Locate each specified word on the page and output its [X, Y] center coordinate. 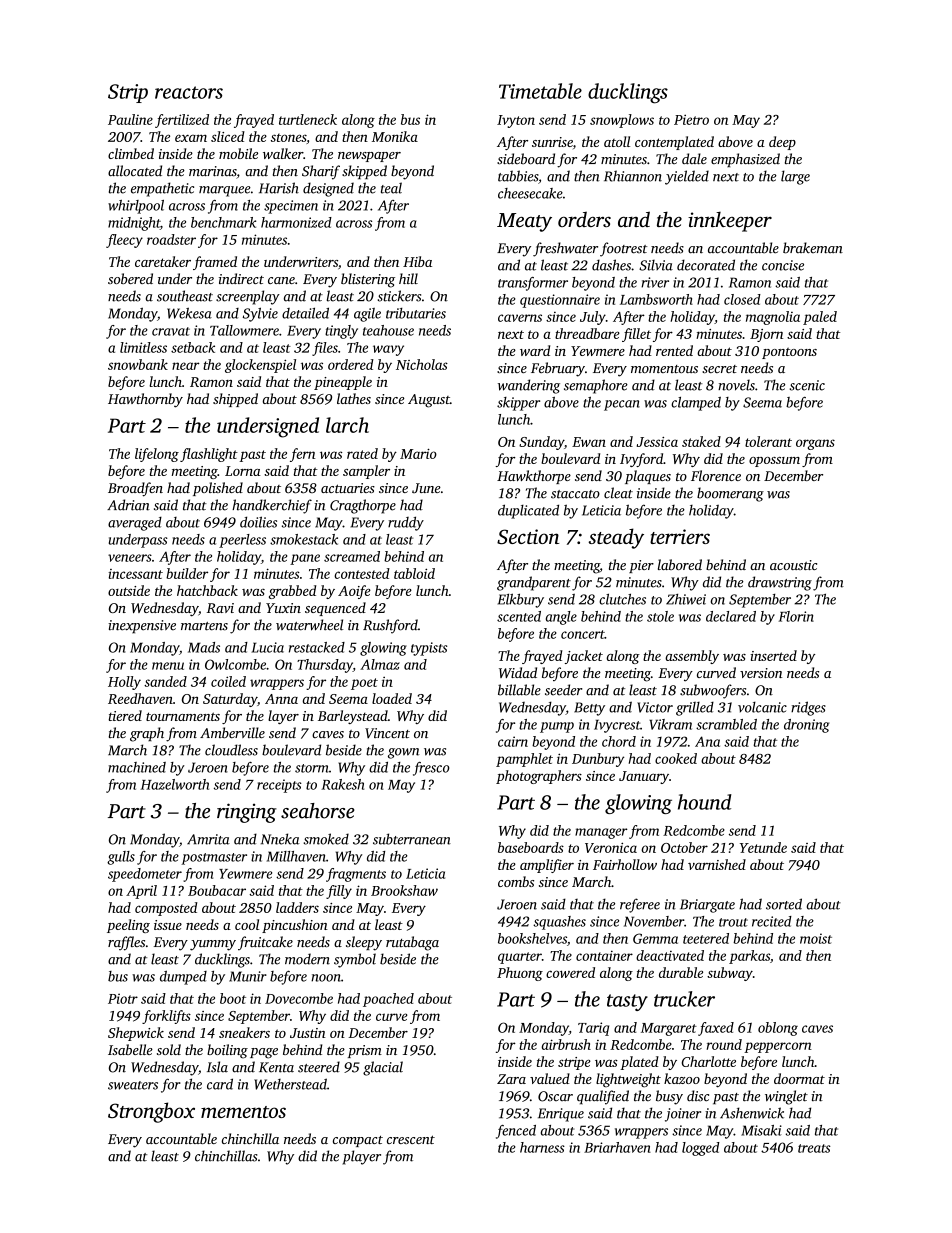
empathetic [162, 189]
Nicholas [422, 364]
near [186, 366]
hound [705, 802]
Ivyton [516, 121]
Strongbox [151, 1112]
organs [815, 444]
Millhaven [296, 856]
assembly [692, 657]
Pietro [691, 119]
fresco [431, 769]
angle [561, 618]
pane [305, 559]
